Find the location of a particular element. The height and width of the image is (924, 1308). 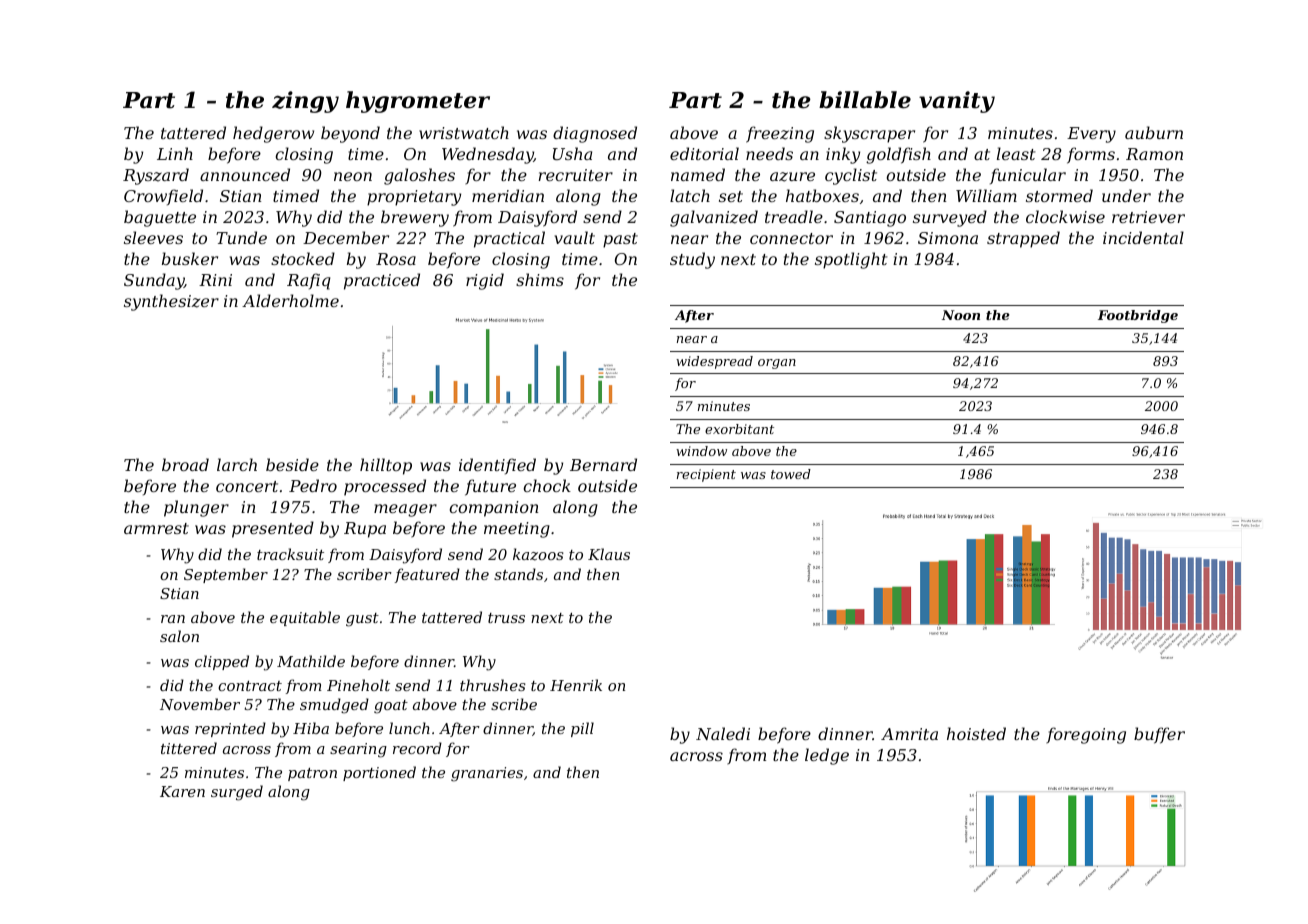

widespread is located at coordinates (714, 362).
